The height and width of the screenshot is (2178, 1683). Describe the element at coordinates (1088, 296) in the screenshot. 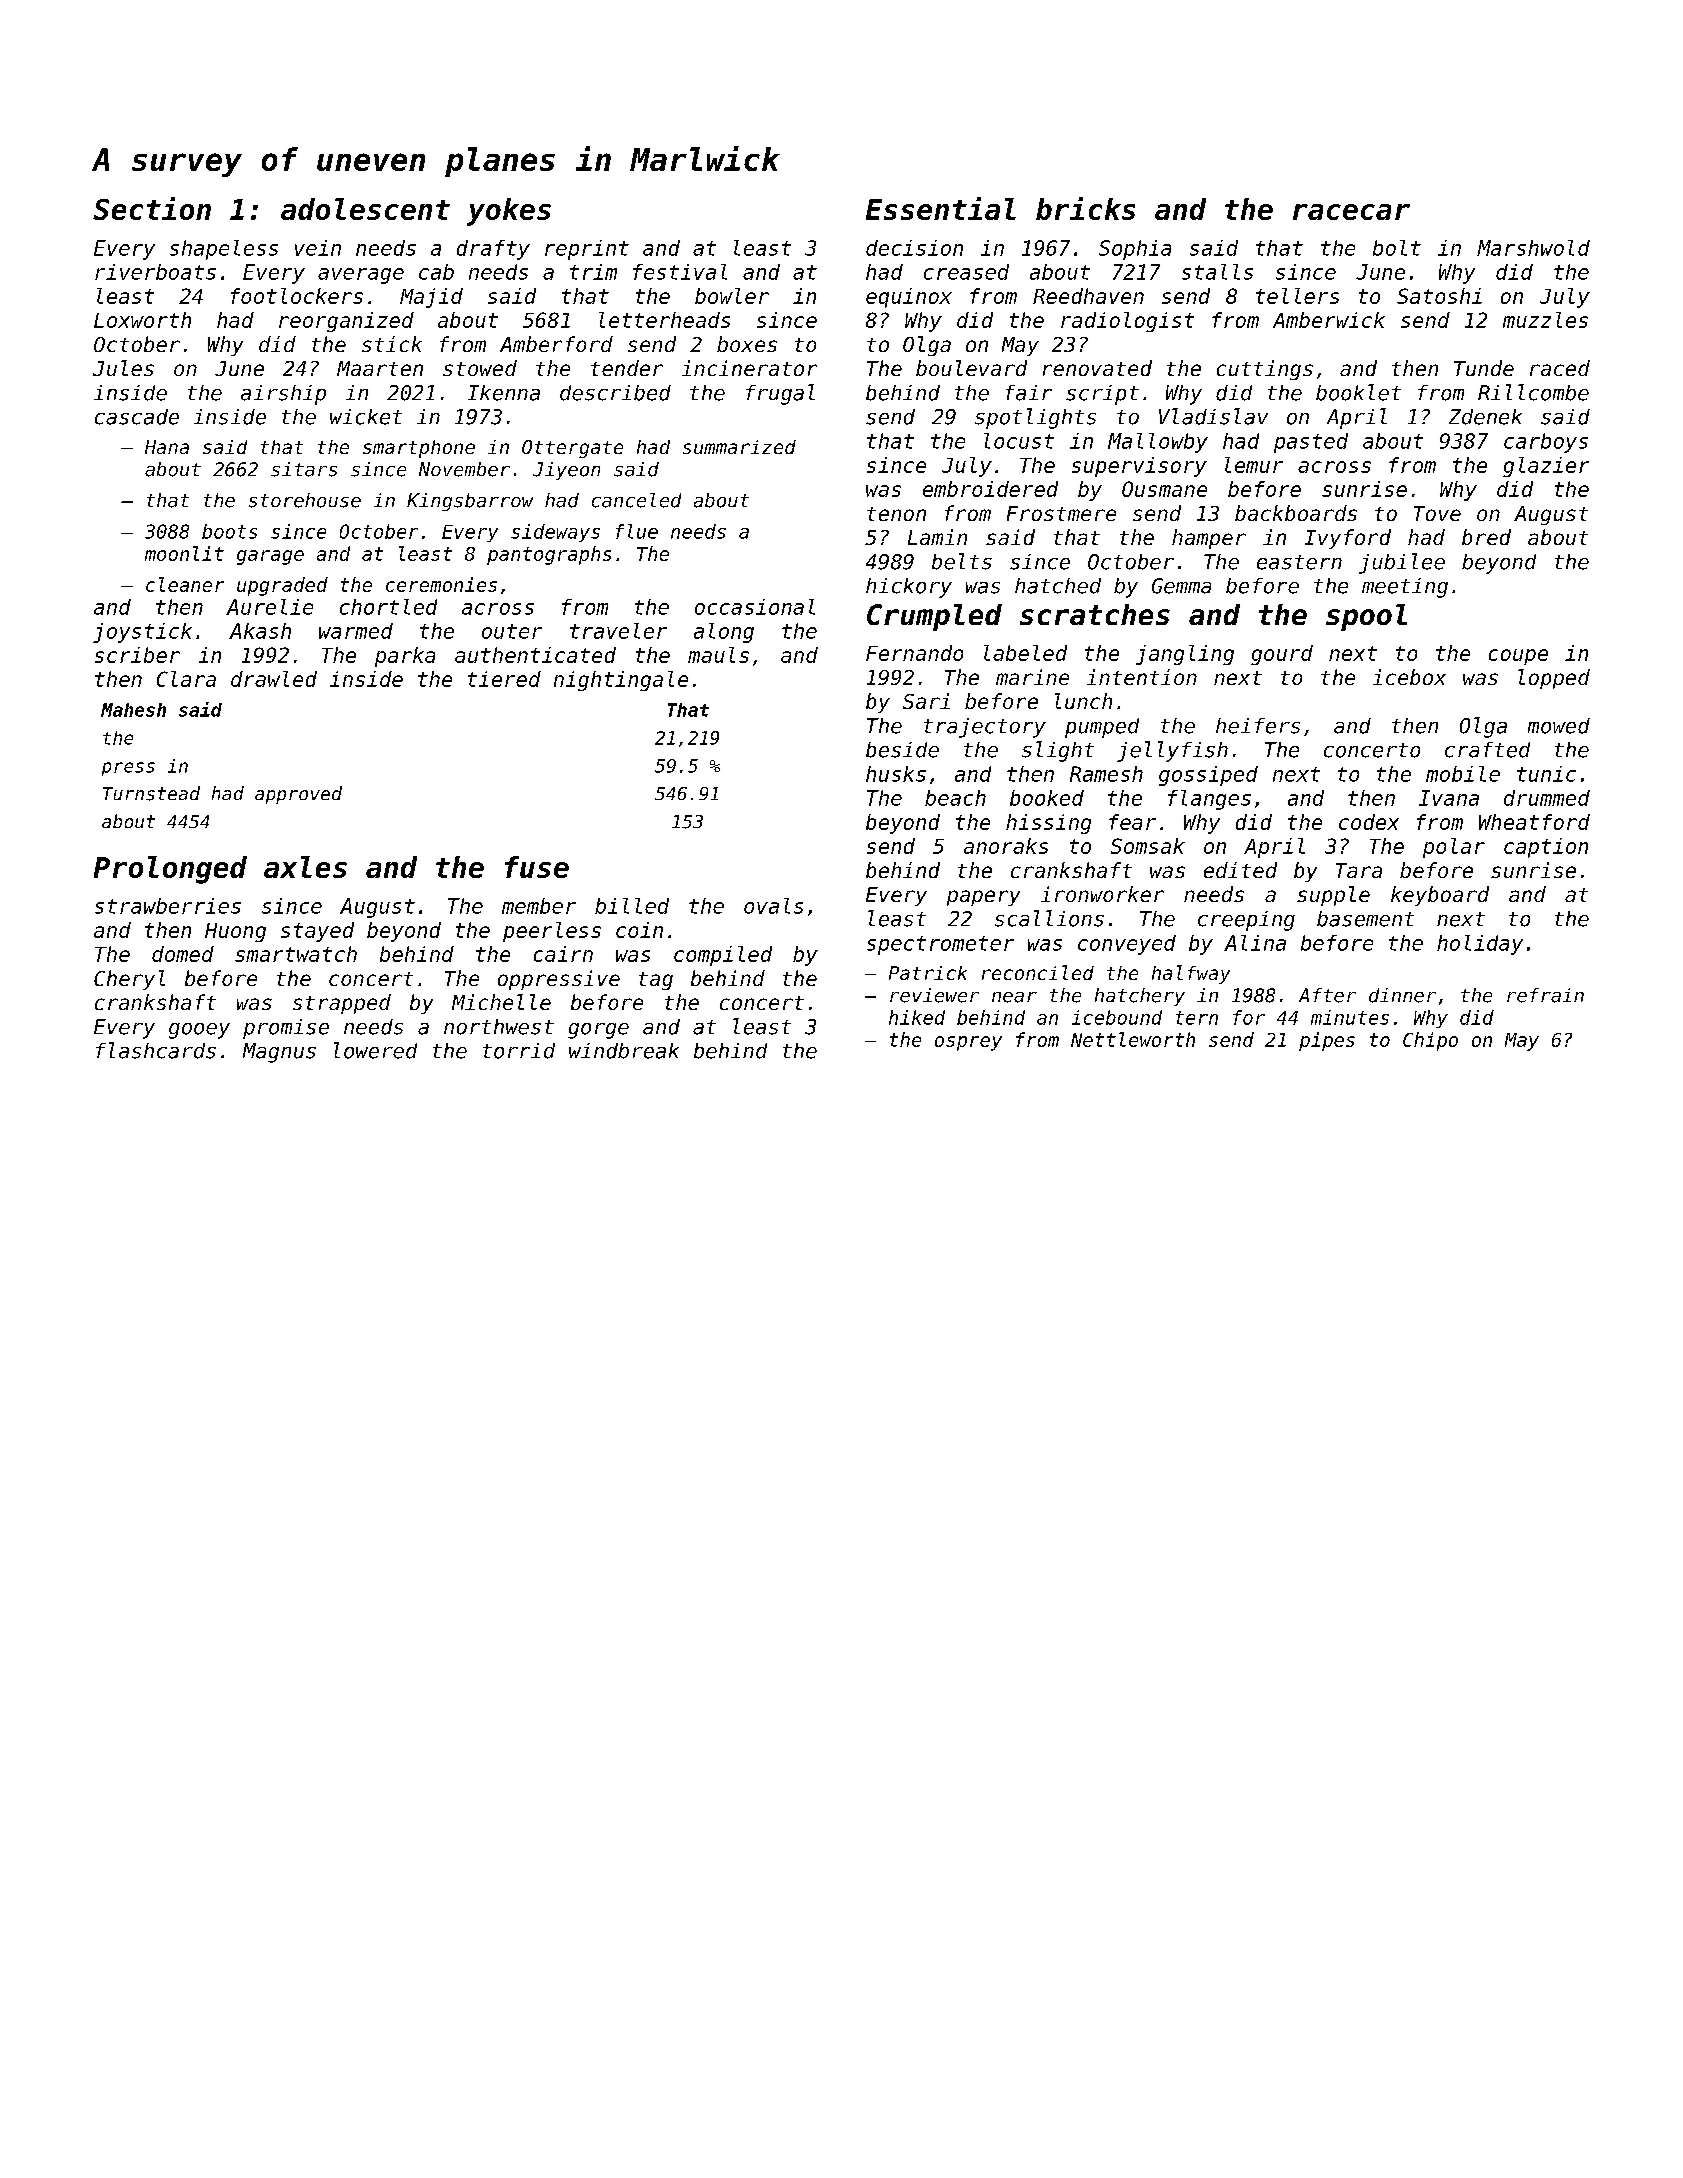

I see `Reedhaven` at that location.
